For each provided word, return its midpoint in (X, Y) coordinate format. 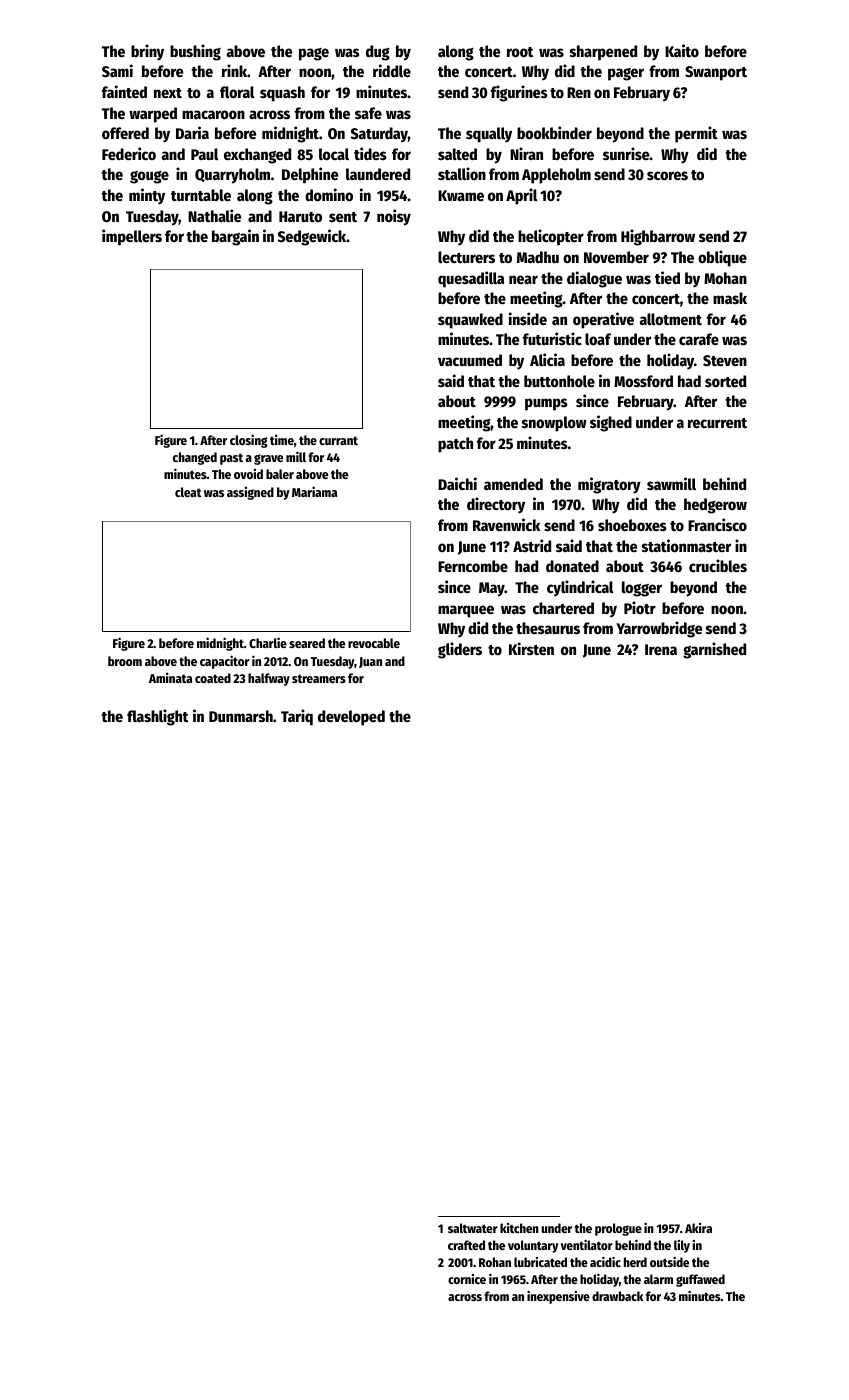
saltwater (473, 1228)
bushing (195, 52)
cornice (467, 1279)
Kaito (682, 50)
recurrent (717, 423)
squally (489, 135)
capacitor (224, 662)
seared (307, 643)
